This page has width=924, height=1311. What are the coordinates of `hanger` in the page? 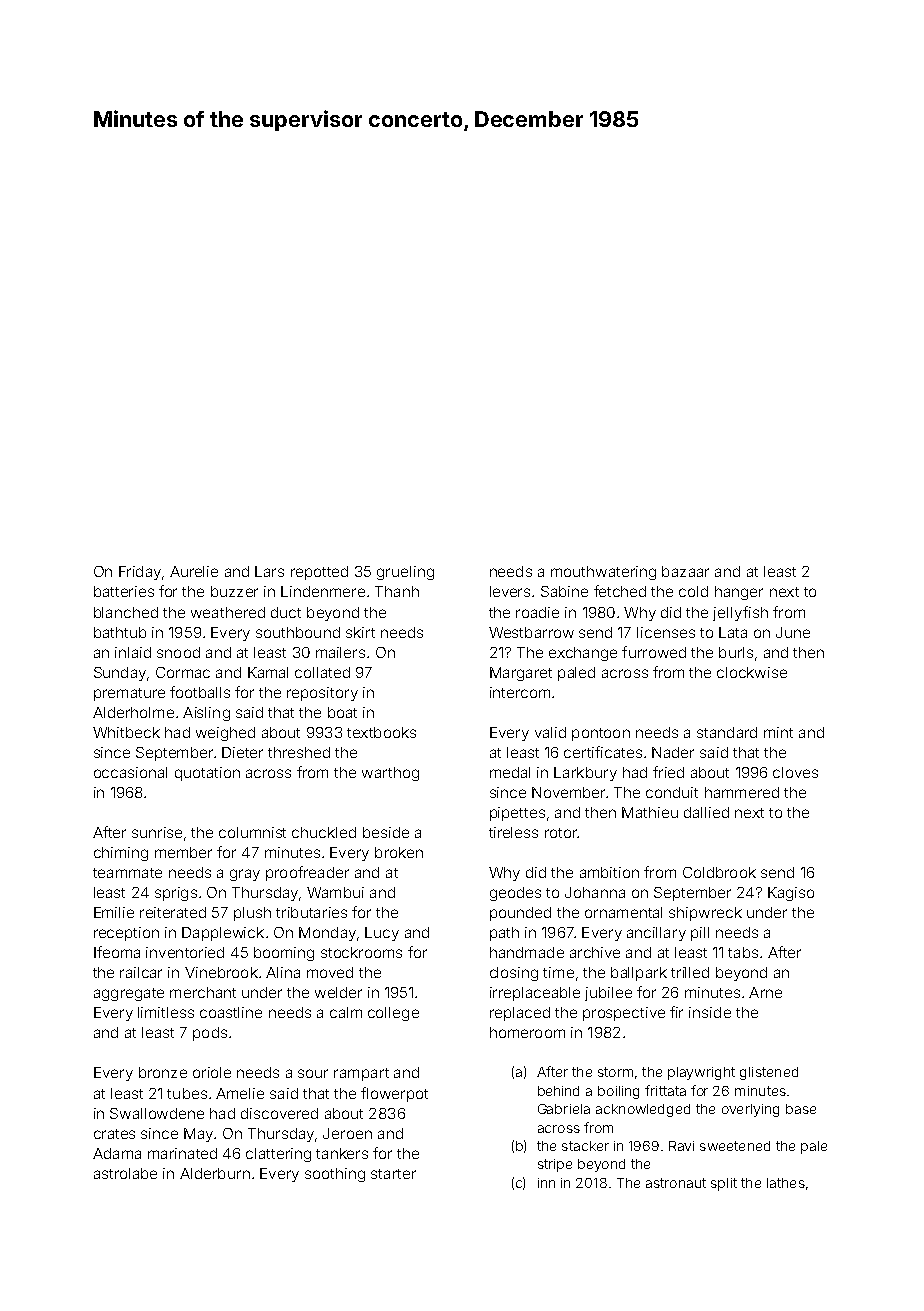 It's located at (739, 593).
